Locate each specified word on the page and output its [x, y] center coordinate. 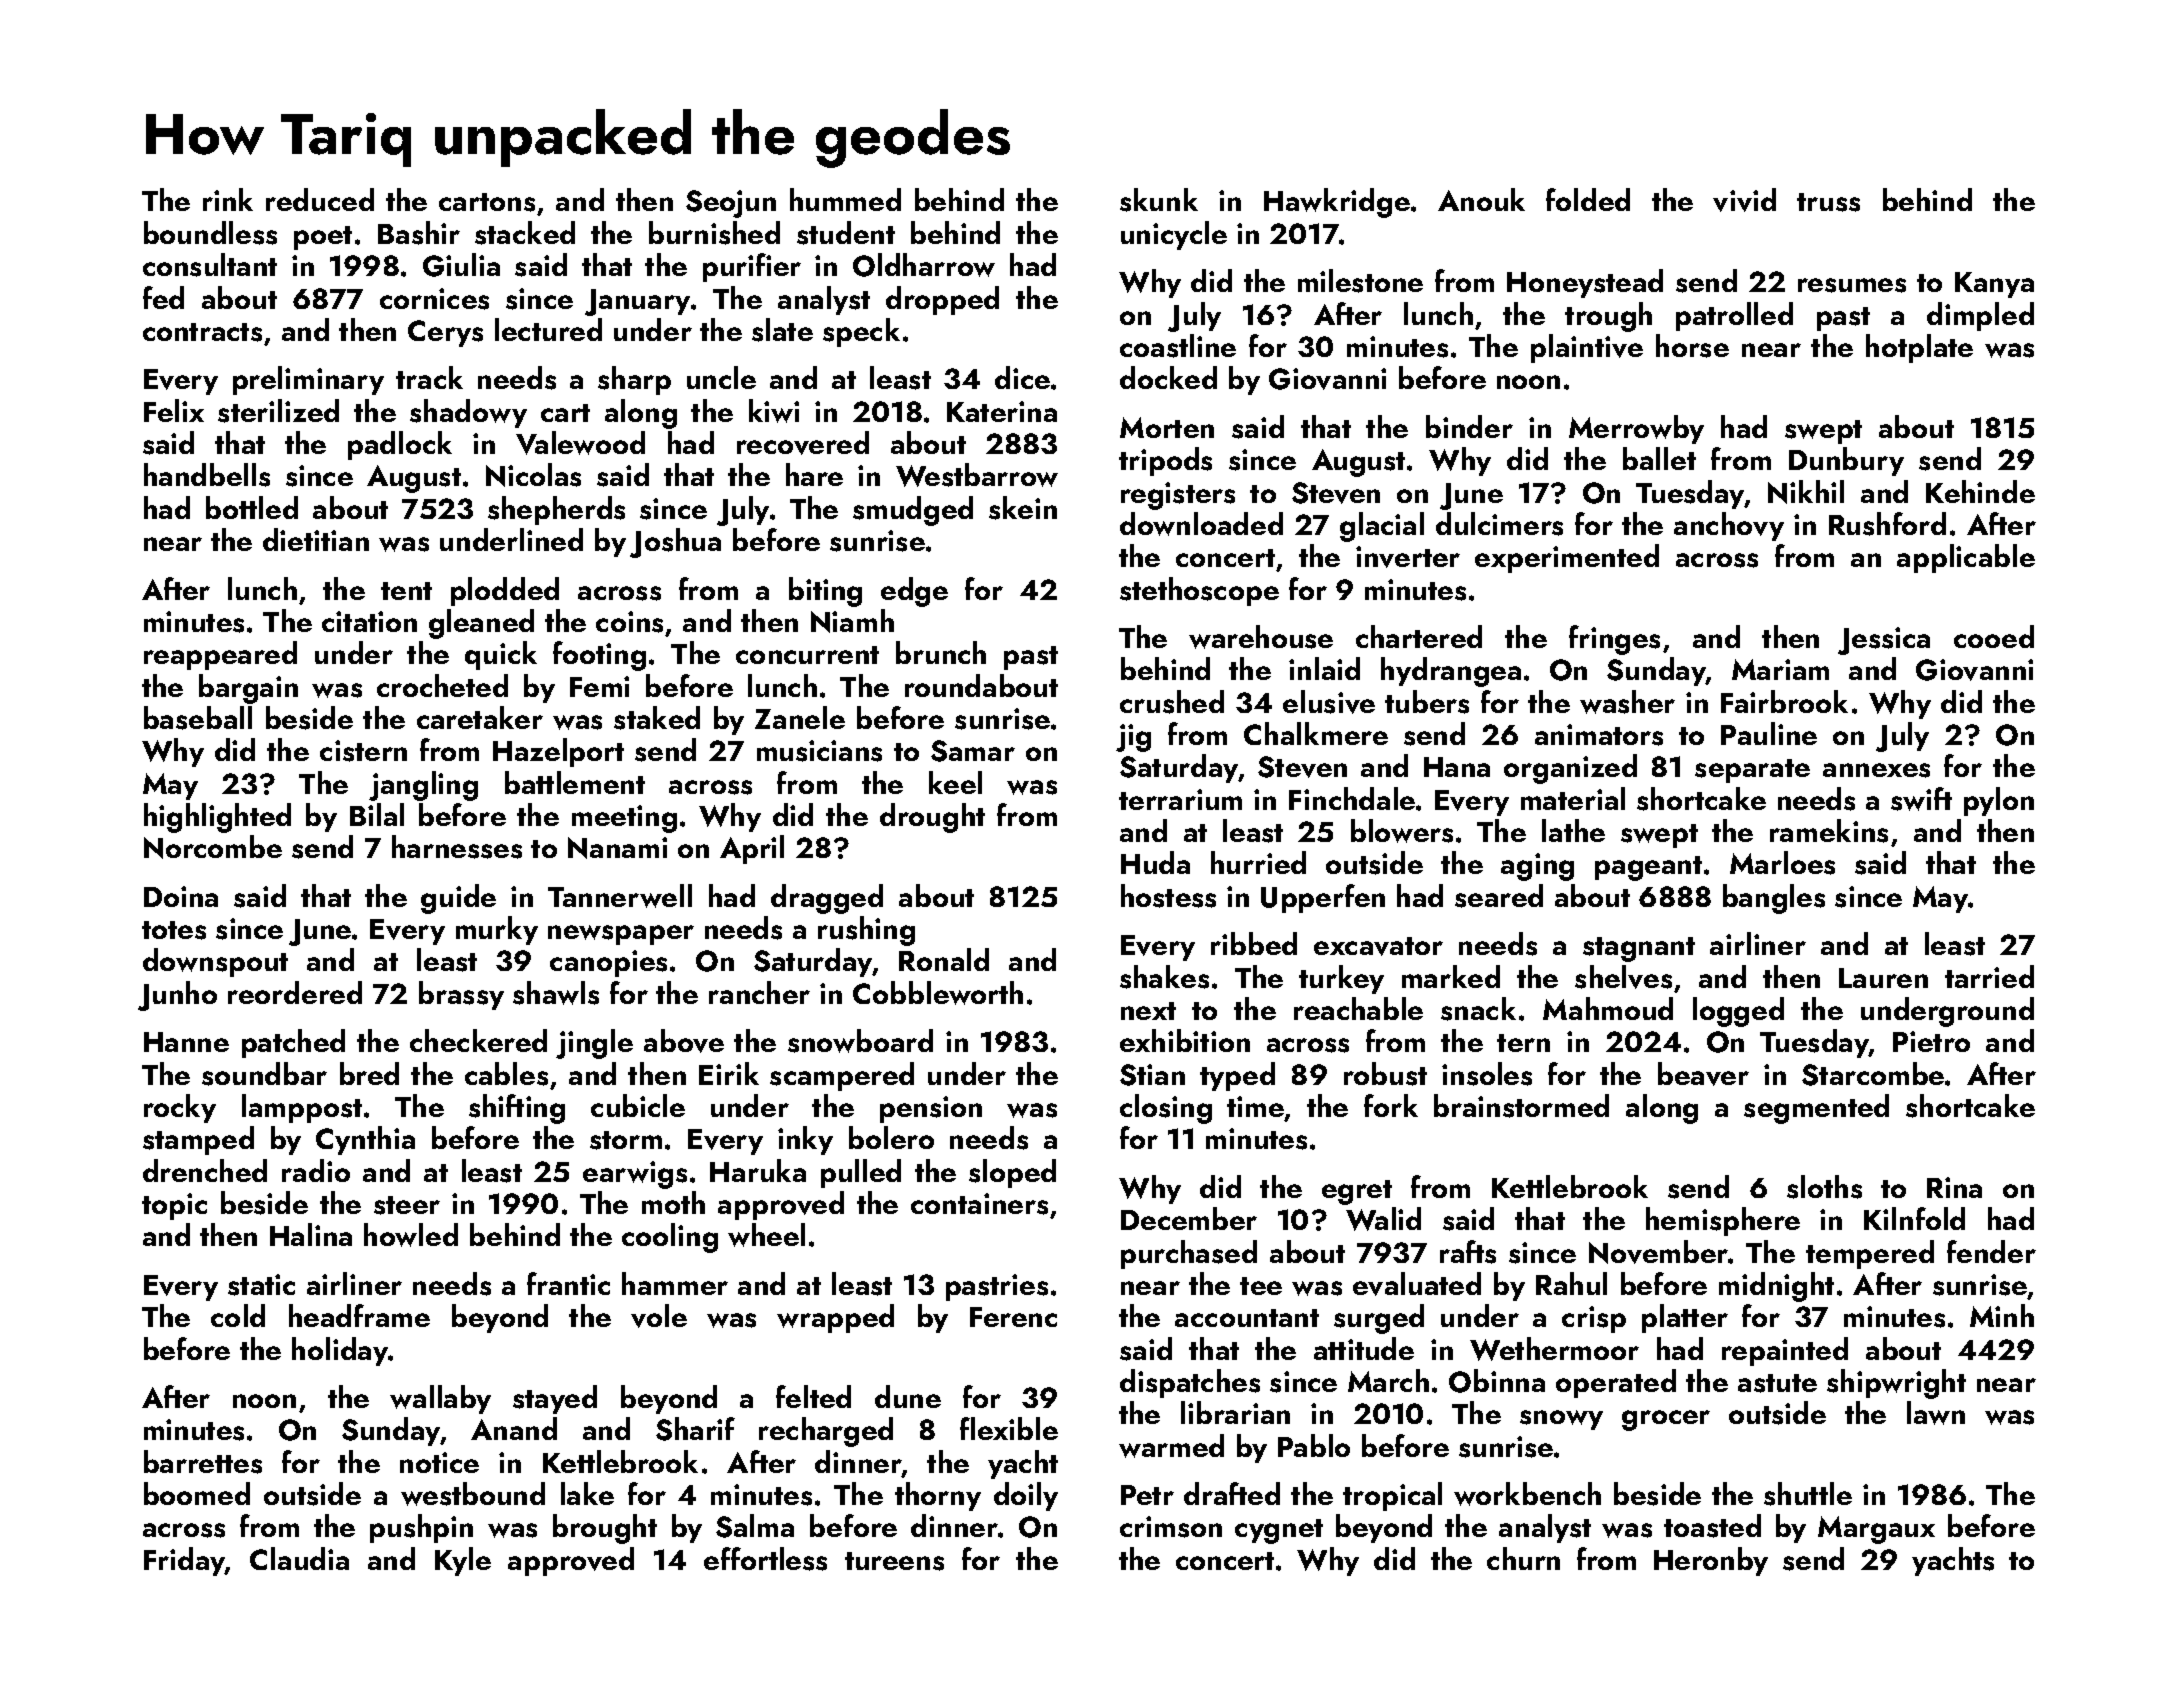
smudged [913, 511]
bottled [252, 507]
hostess [1168, 896]
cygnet [1279, 1531]
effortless [765, 1559]
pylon [1999, 801]
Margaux [1876, 1530]
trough [1608, 317]
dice [1022, 377]
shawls [556, 993]
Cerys [445, 333]
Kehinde [1980, 491]
